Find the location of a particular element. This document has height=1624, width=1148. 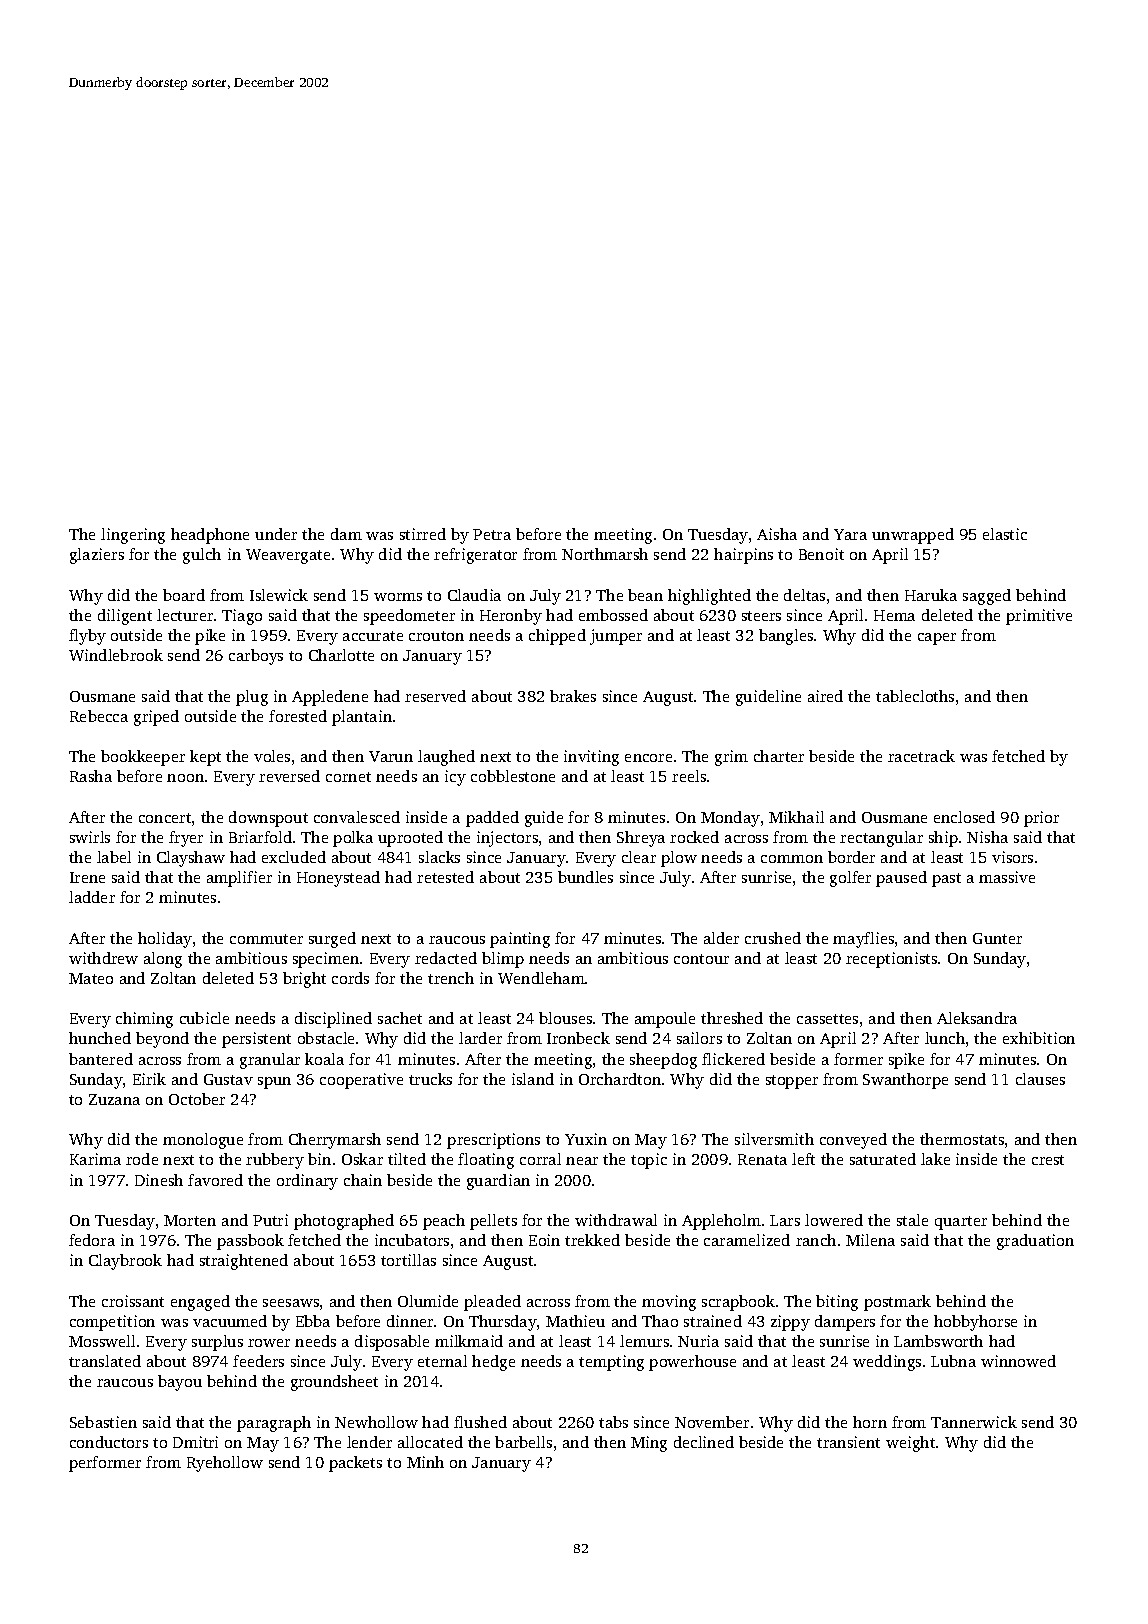

seesaws is located at coordinates (291, 1303).
